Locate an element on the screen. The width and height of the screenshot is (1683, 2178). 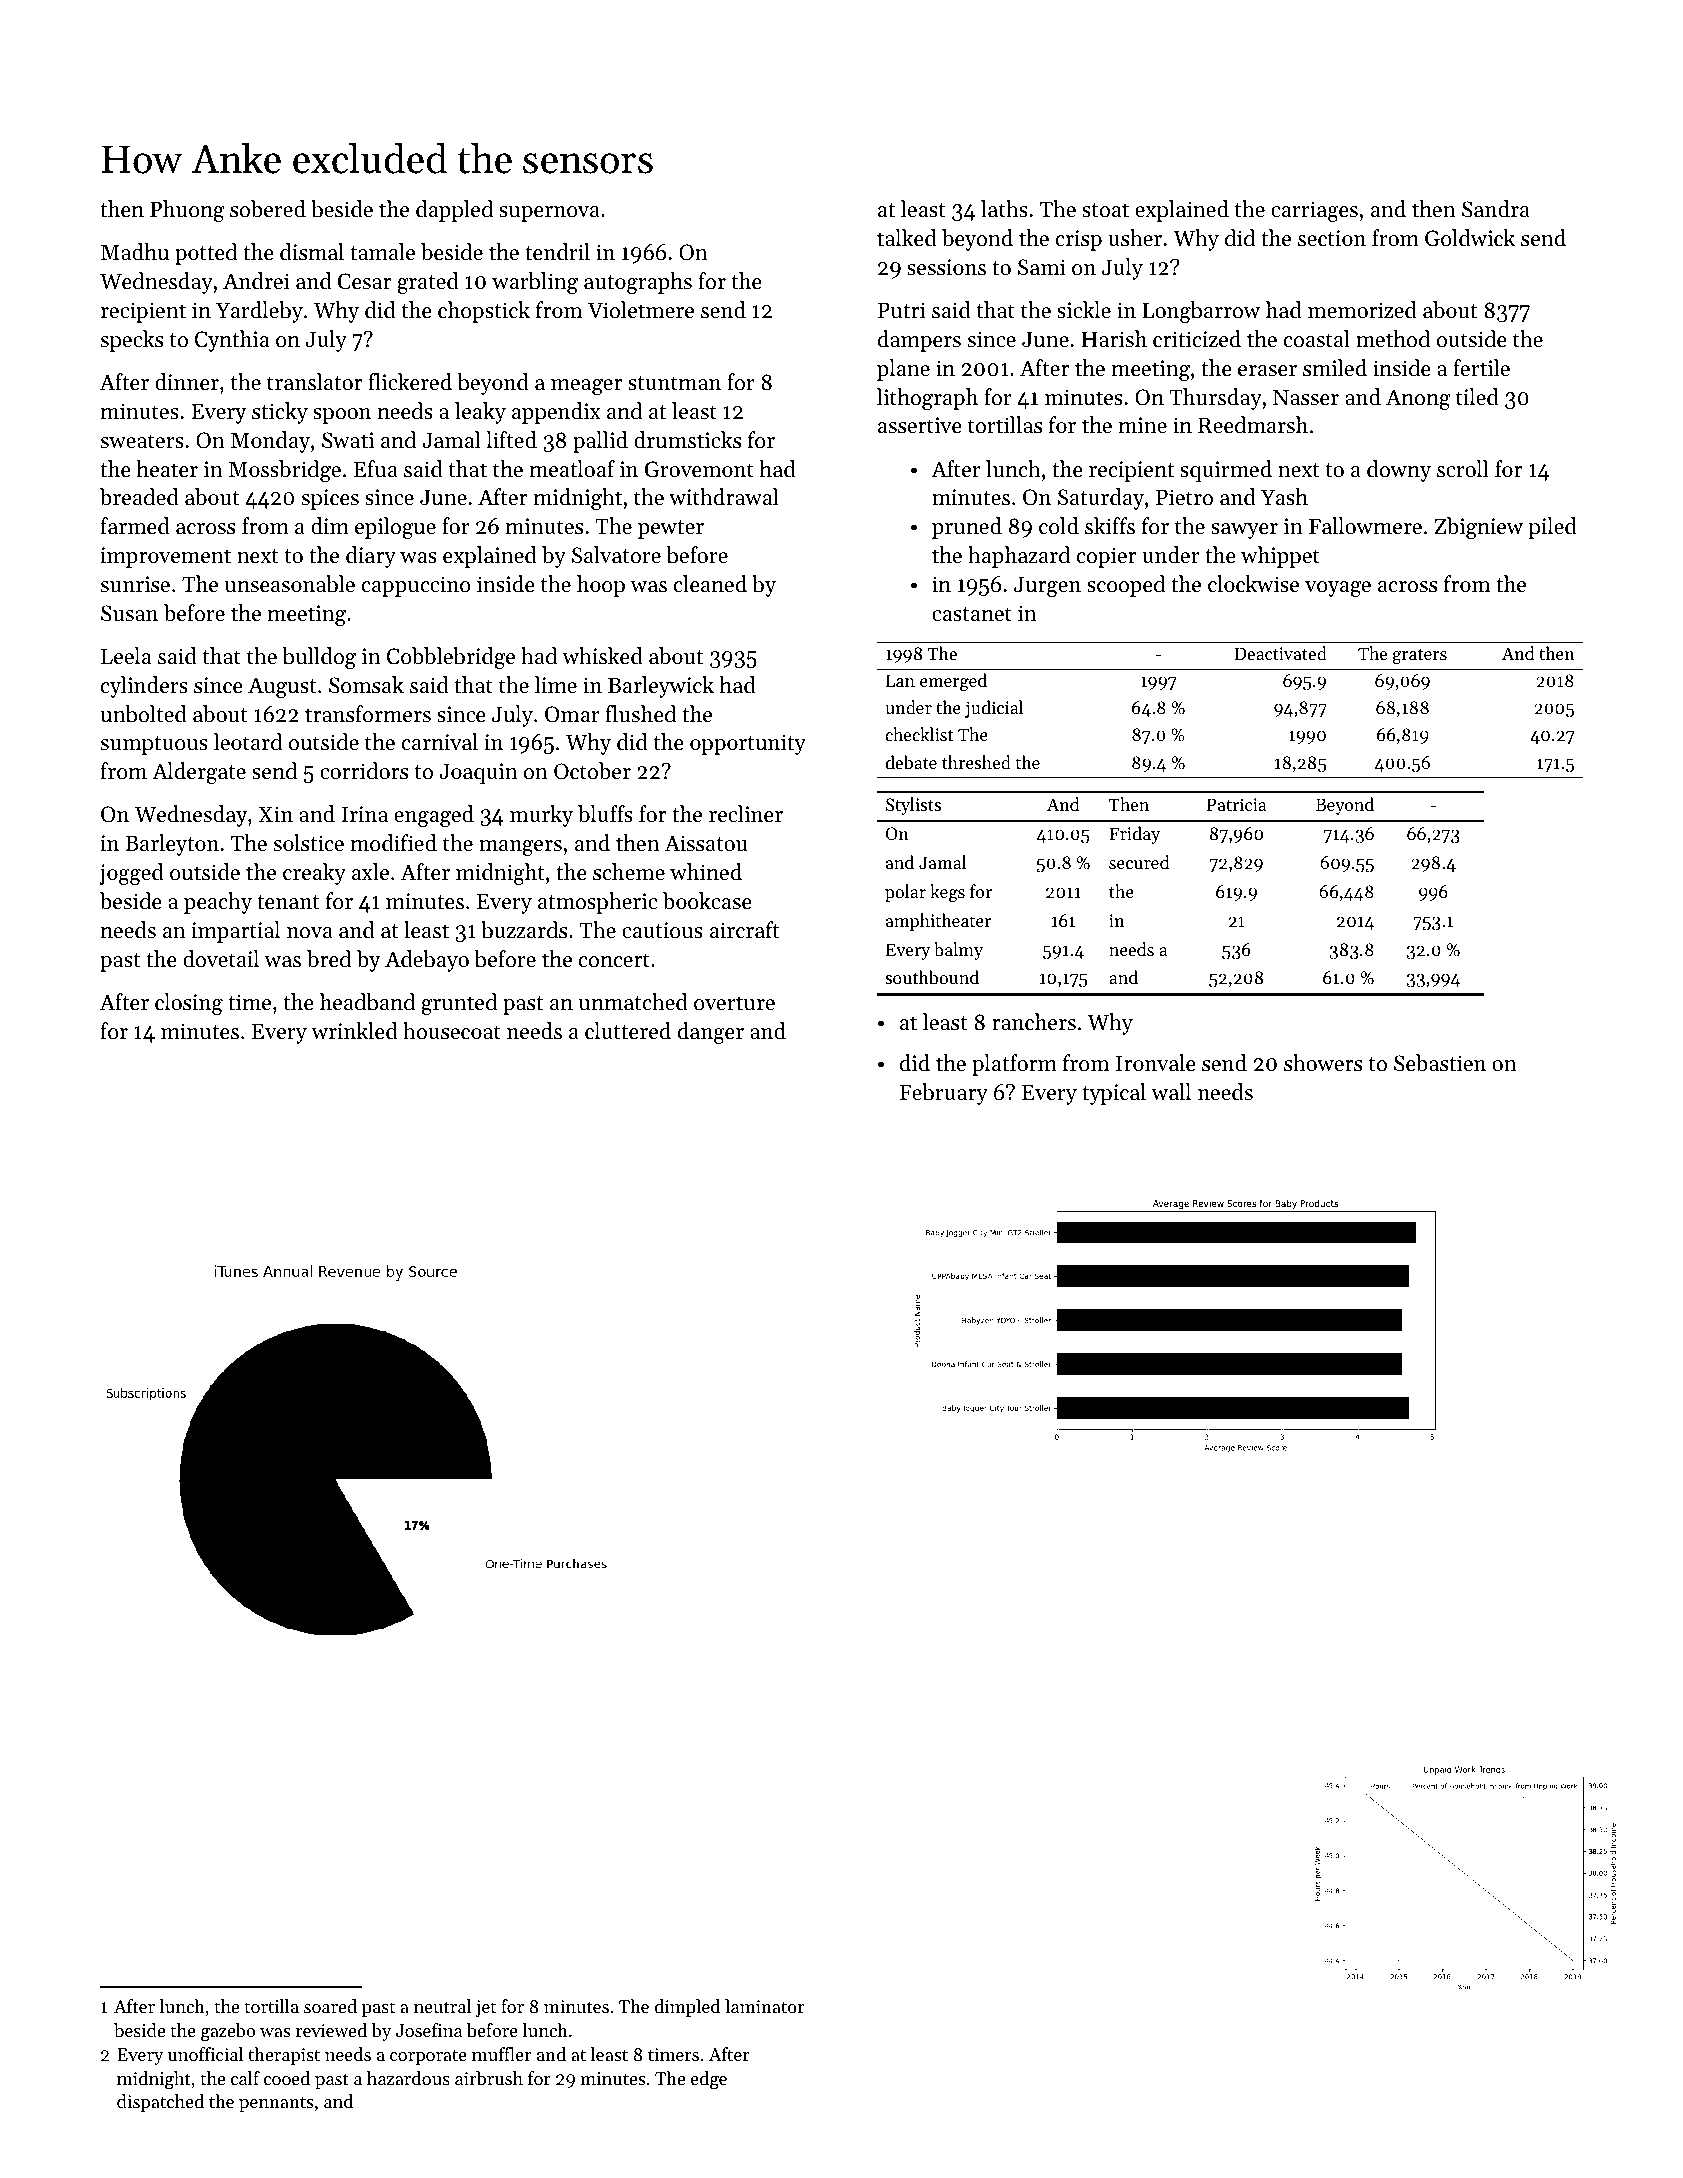
laminator is located at coordinates (765, 2006).
